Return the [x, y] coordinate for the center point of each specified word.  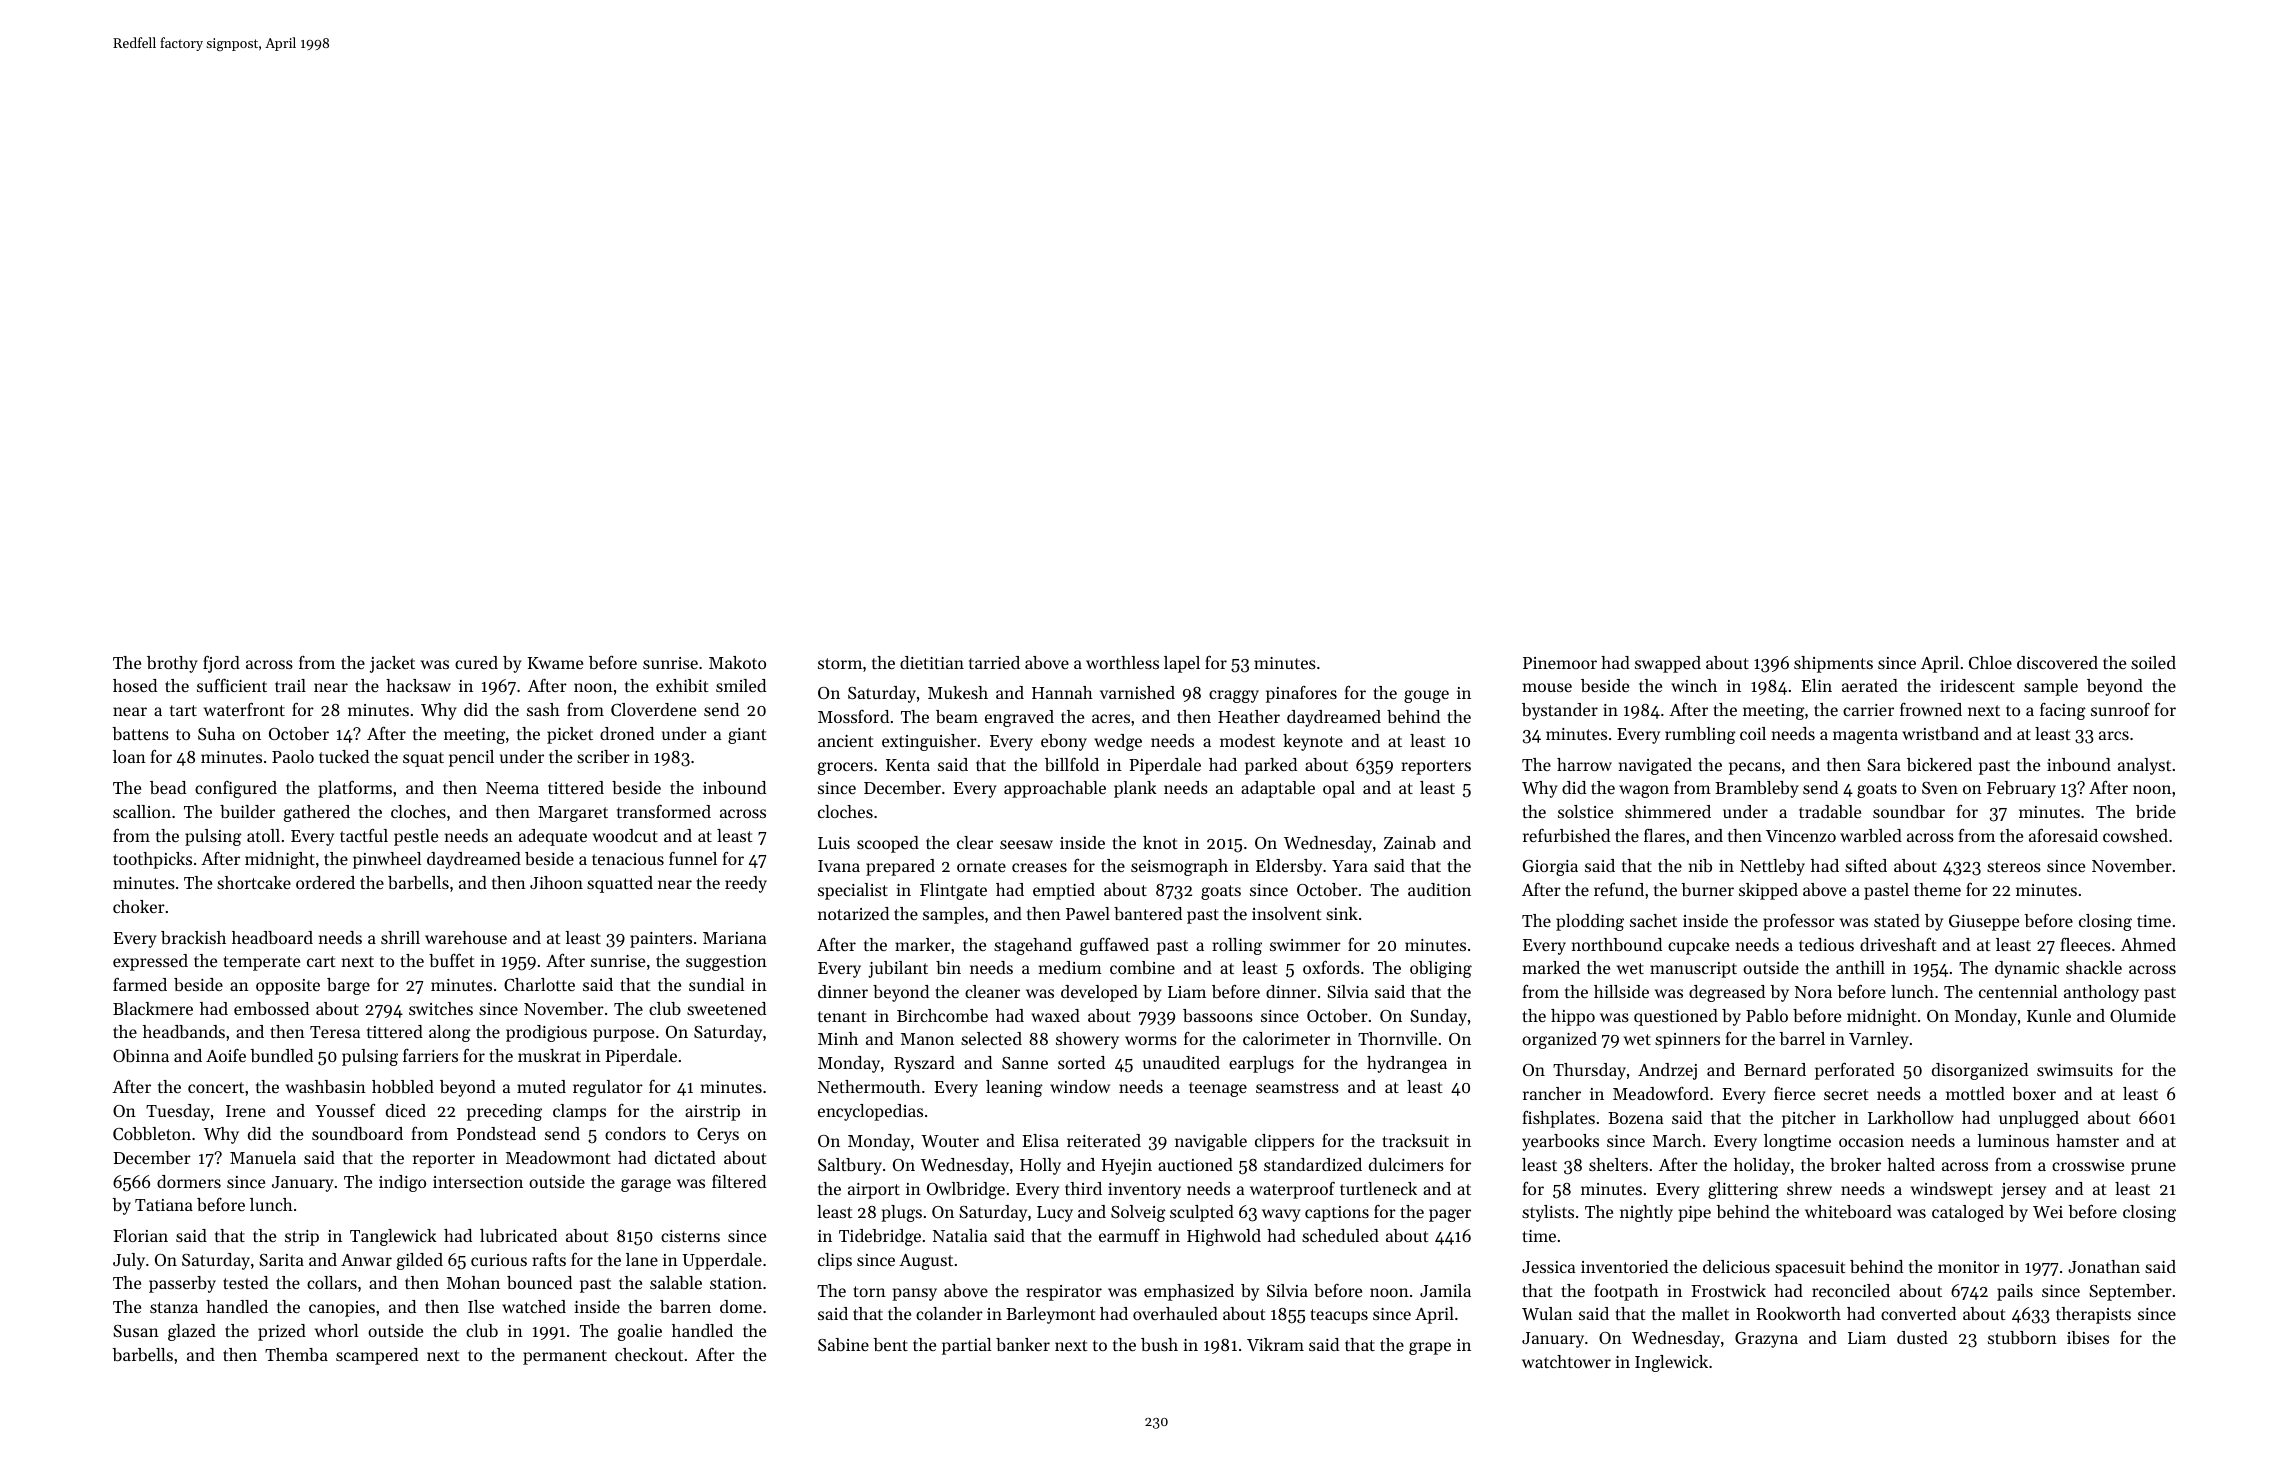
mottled [1975, 1093]
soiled [2153, 662]
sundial [717, 984]
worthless [1122, 662]
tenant [842, 1016]
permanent [565, 1357]
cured [476, 662]
